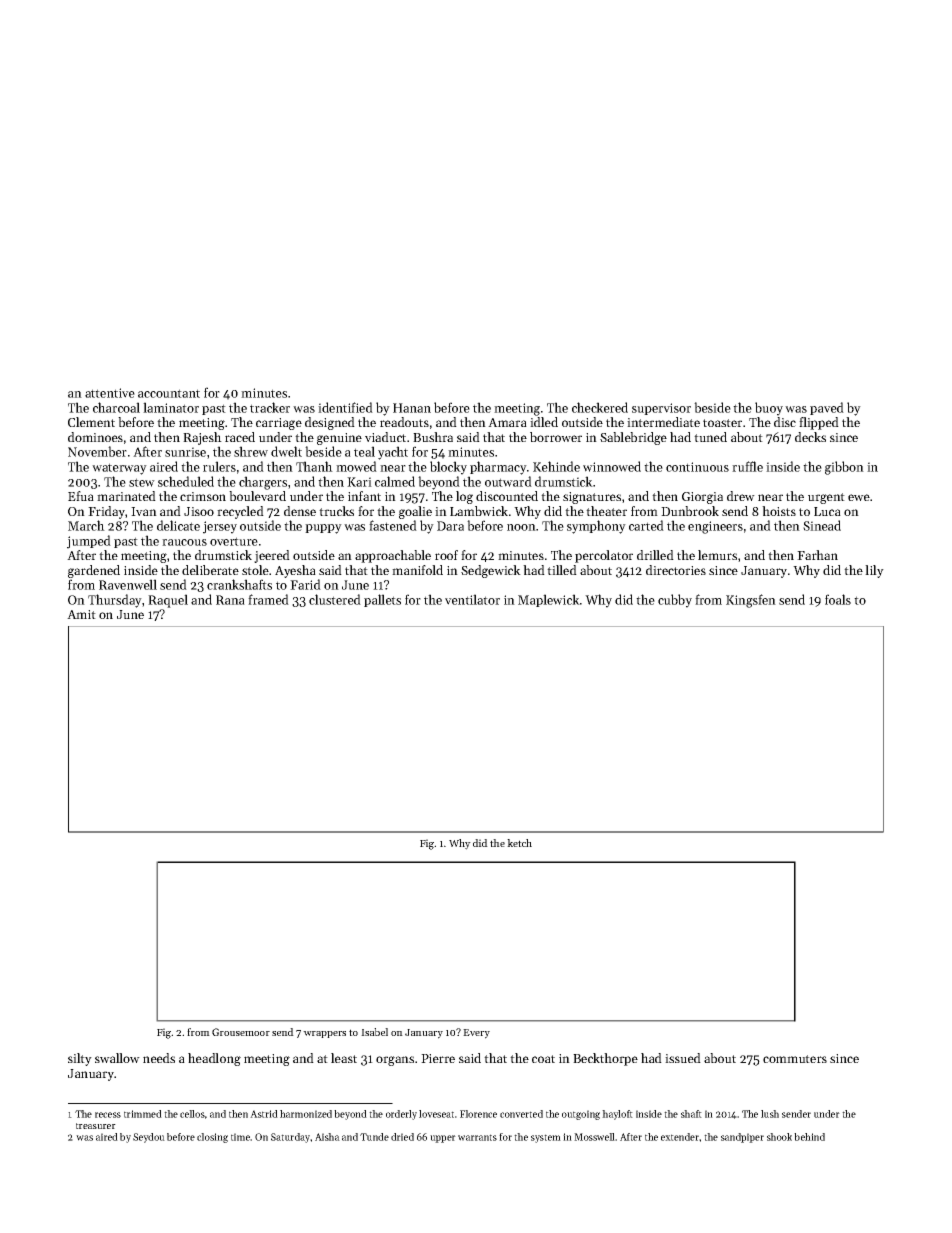 The height and width of the document is (1233, 952). I want to click on log, so click(464, 497).
